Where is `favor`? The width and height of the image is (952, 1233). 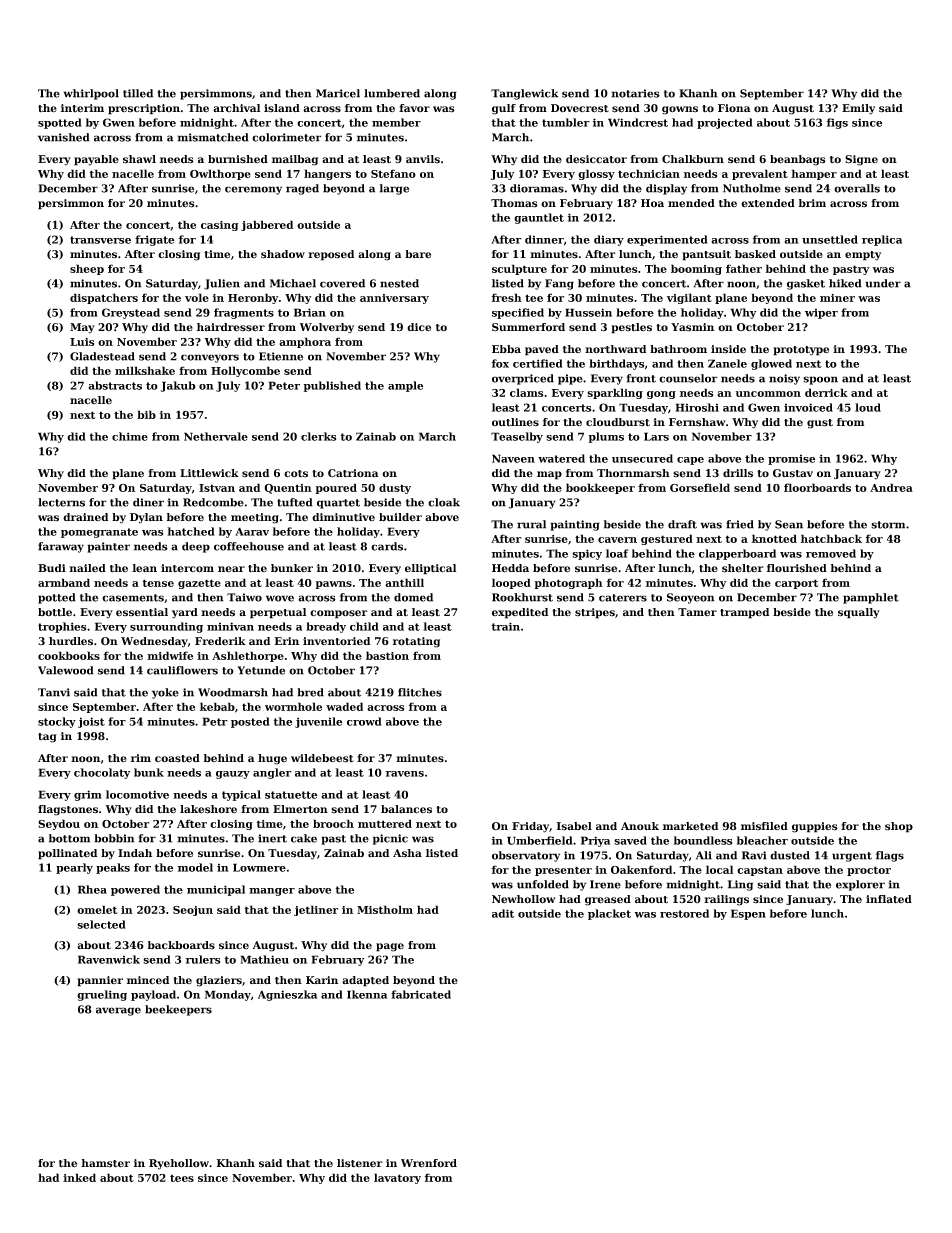 favor is located at coordinates (414, 108).
